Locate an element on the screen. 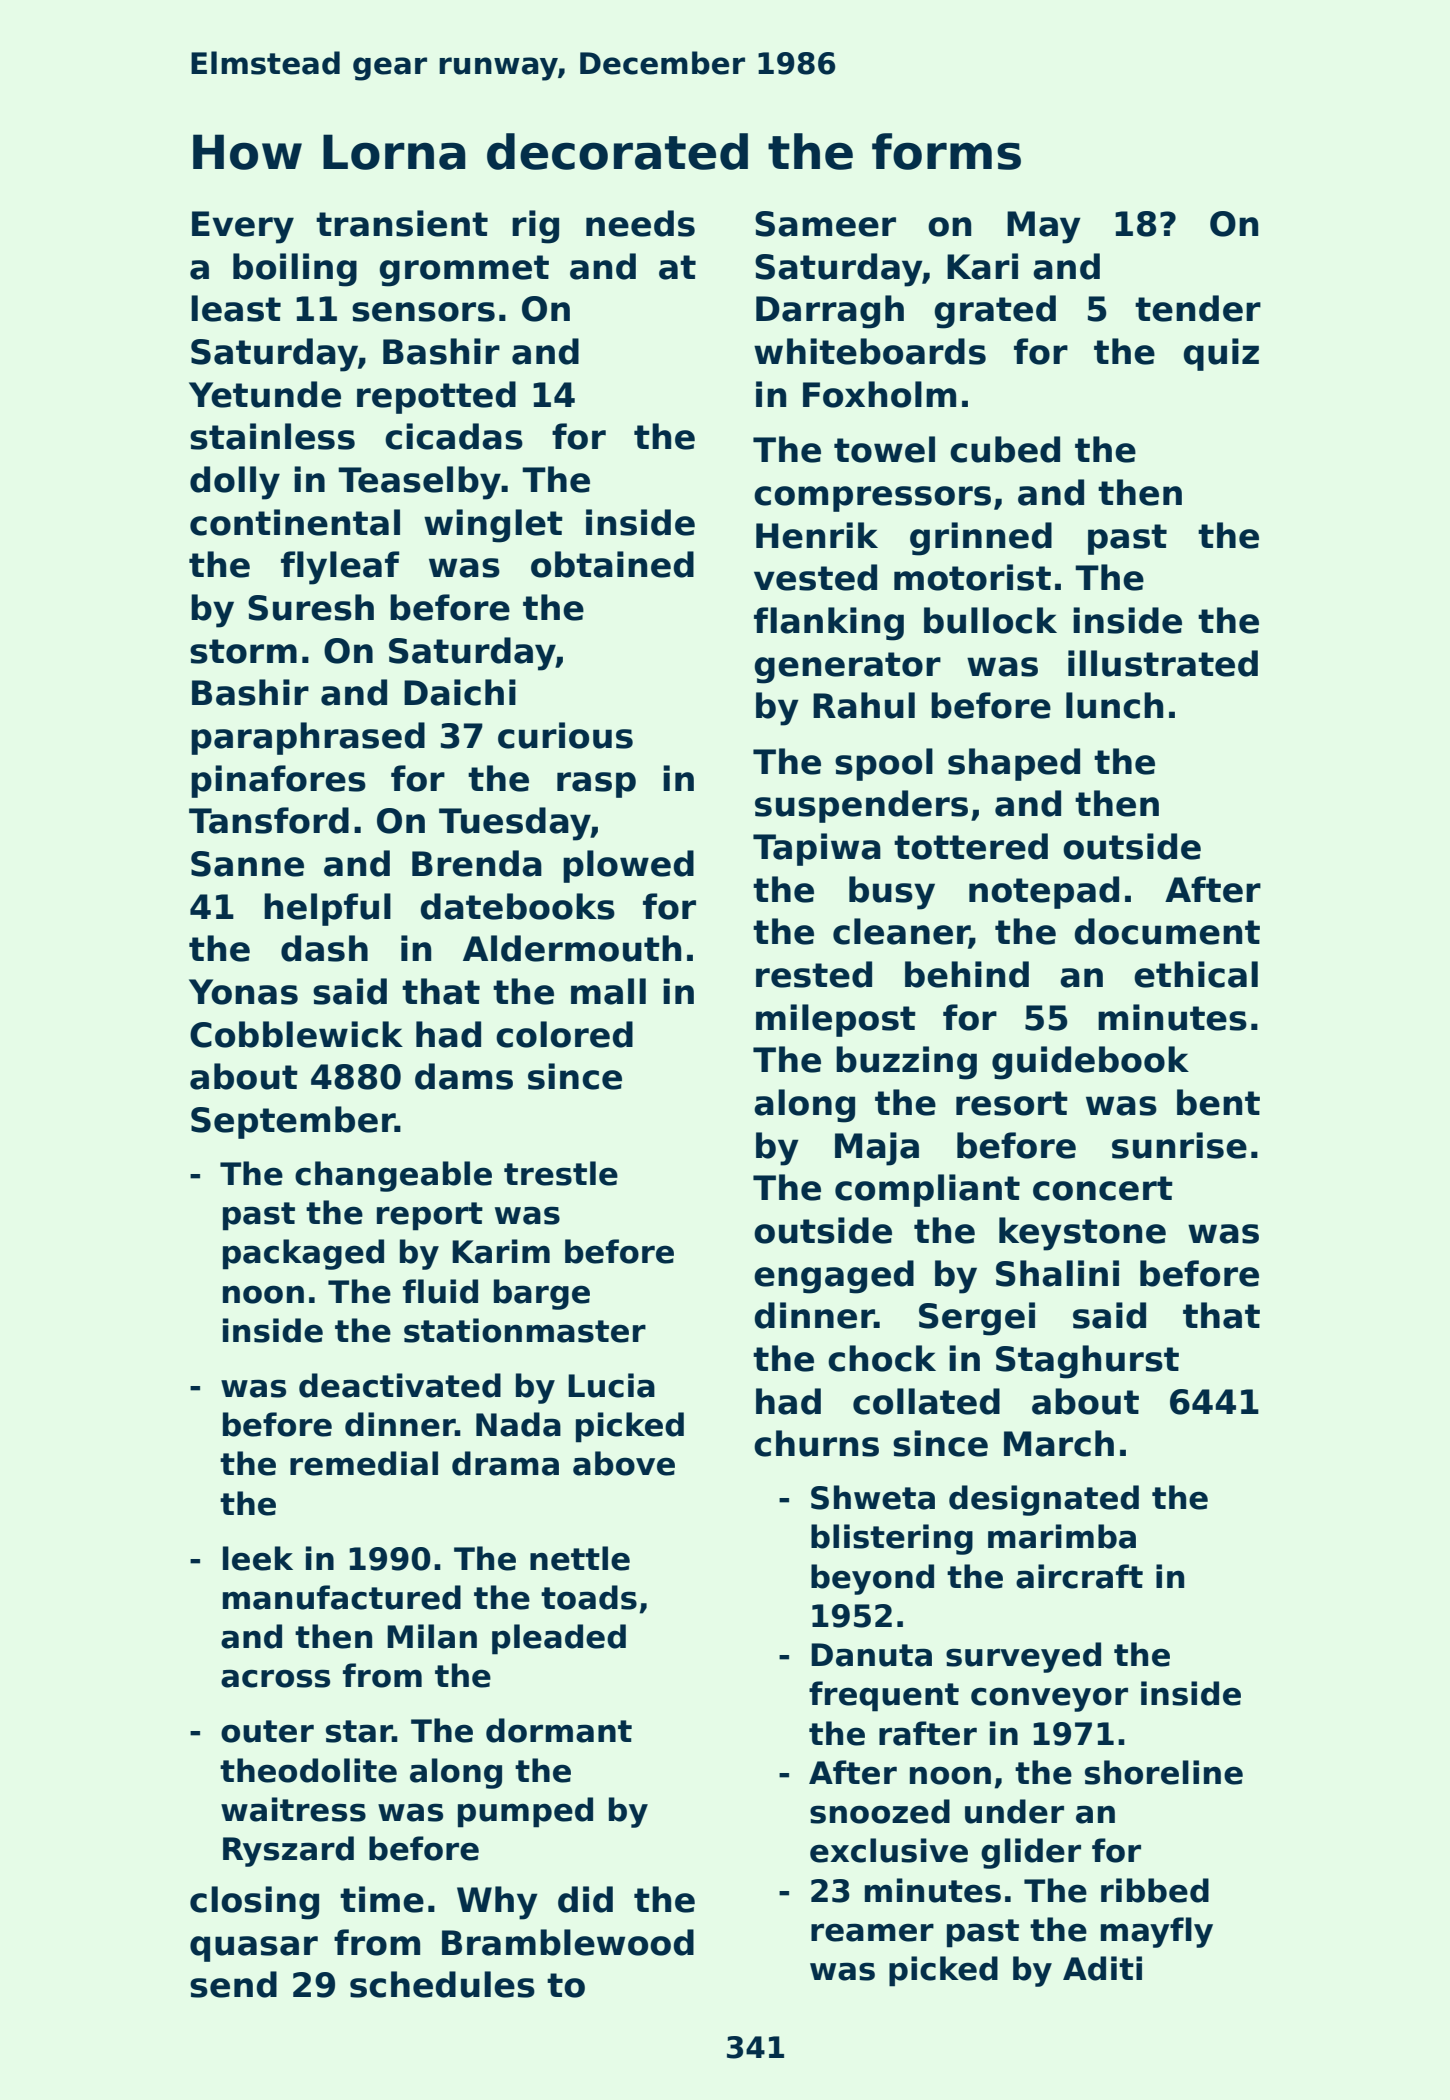 The width and height of the screenshot is (1450, 2100). beyond is located at coordinates (872, 1579).
